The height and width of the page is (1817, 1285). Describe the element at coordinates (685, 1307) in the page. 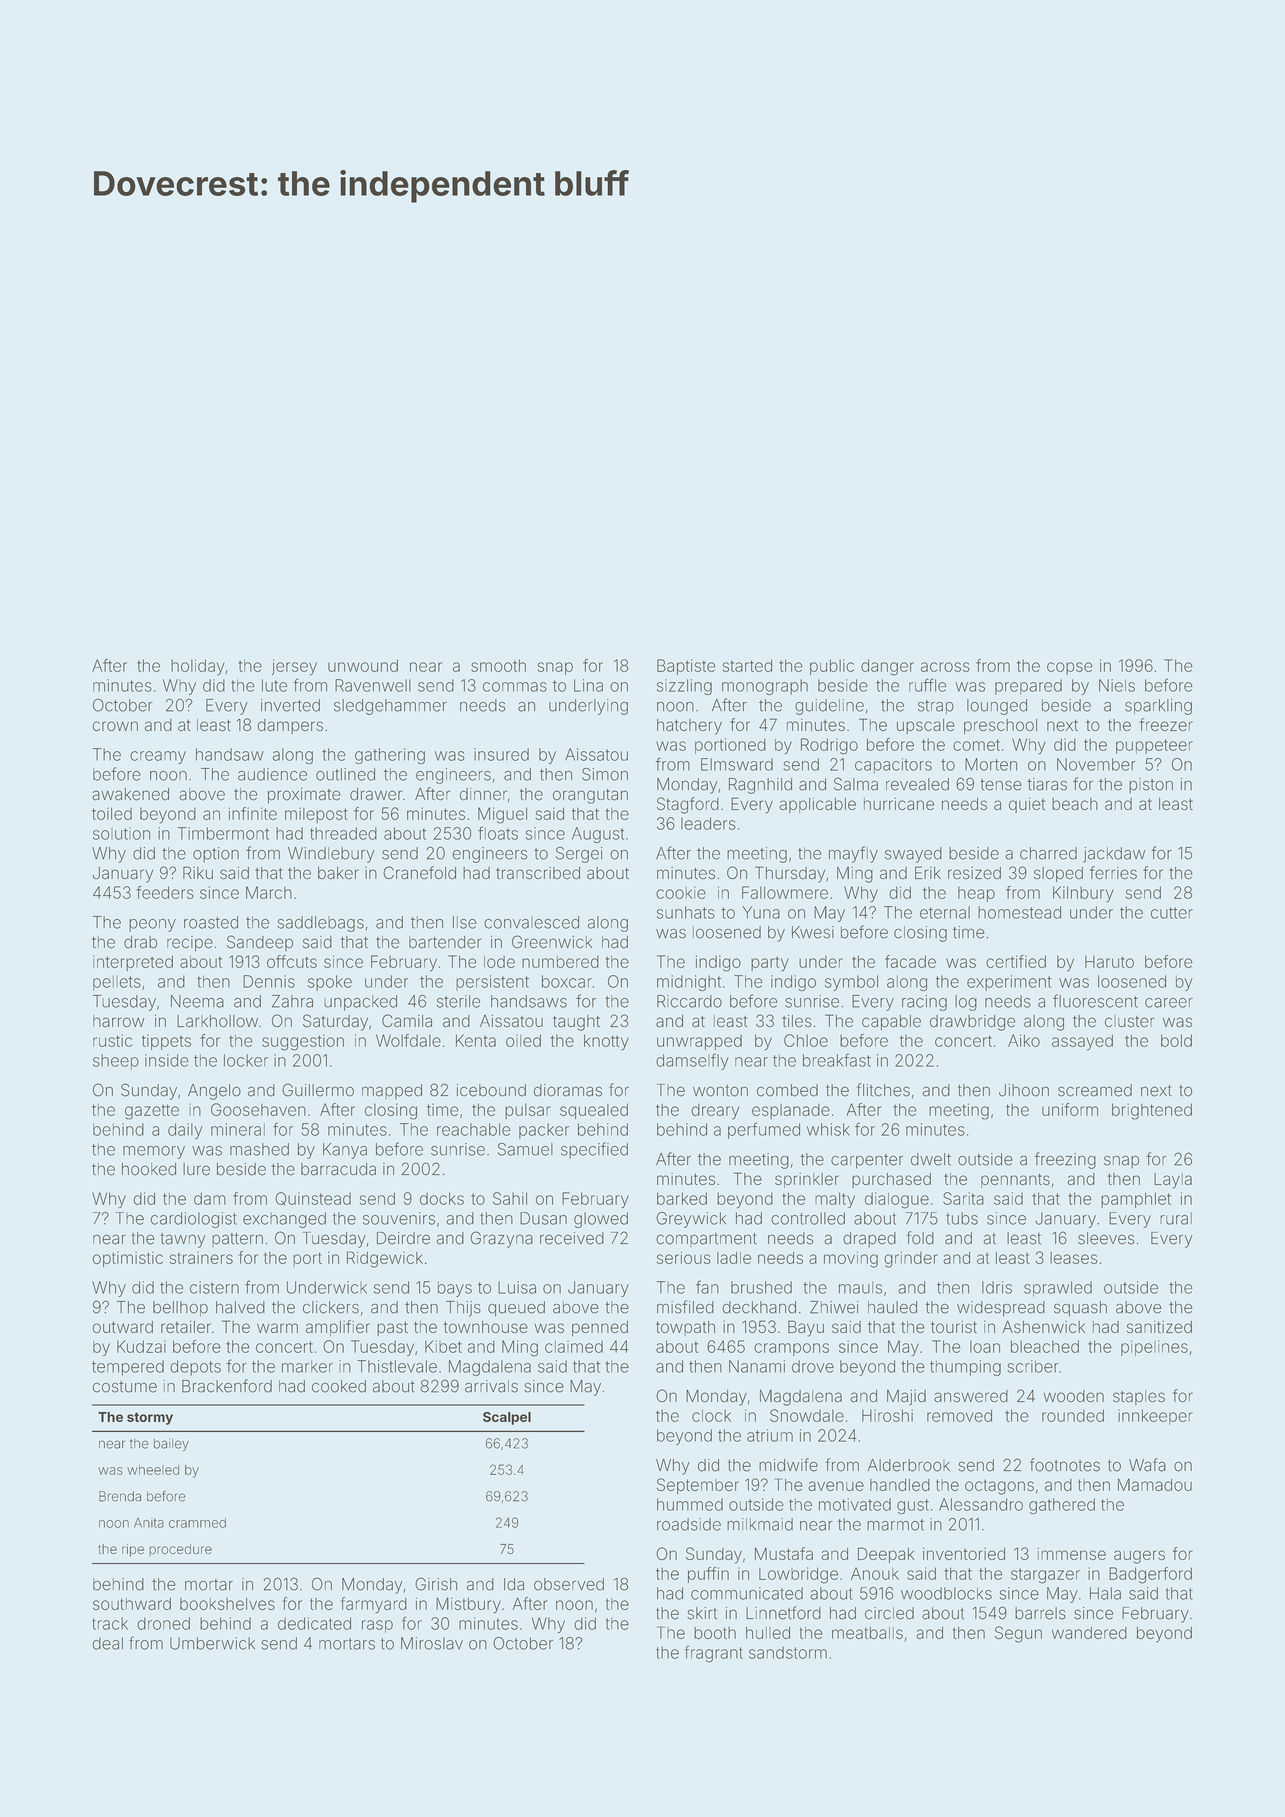

I see `misfiled` at that location.
